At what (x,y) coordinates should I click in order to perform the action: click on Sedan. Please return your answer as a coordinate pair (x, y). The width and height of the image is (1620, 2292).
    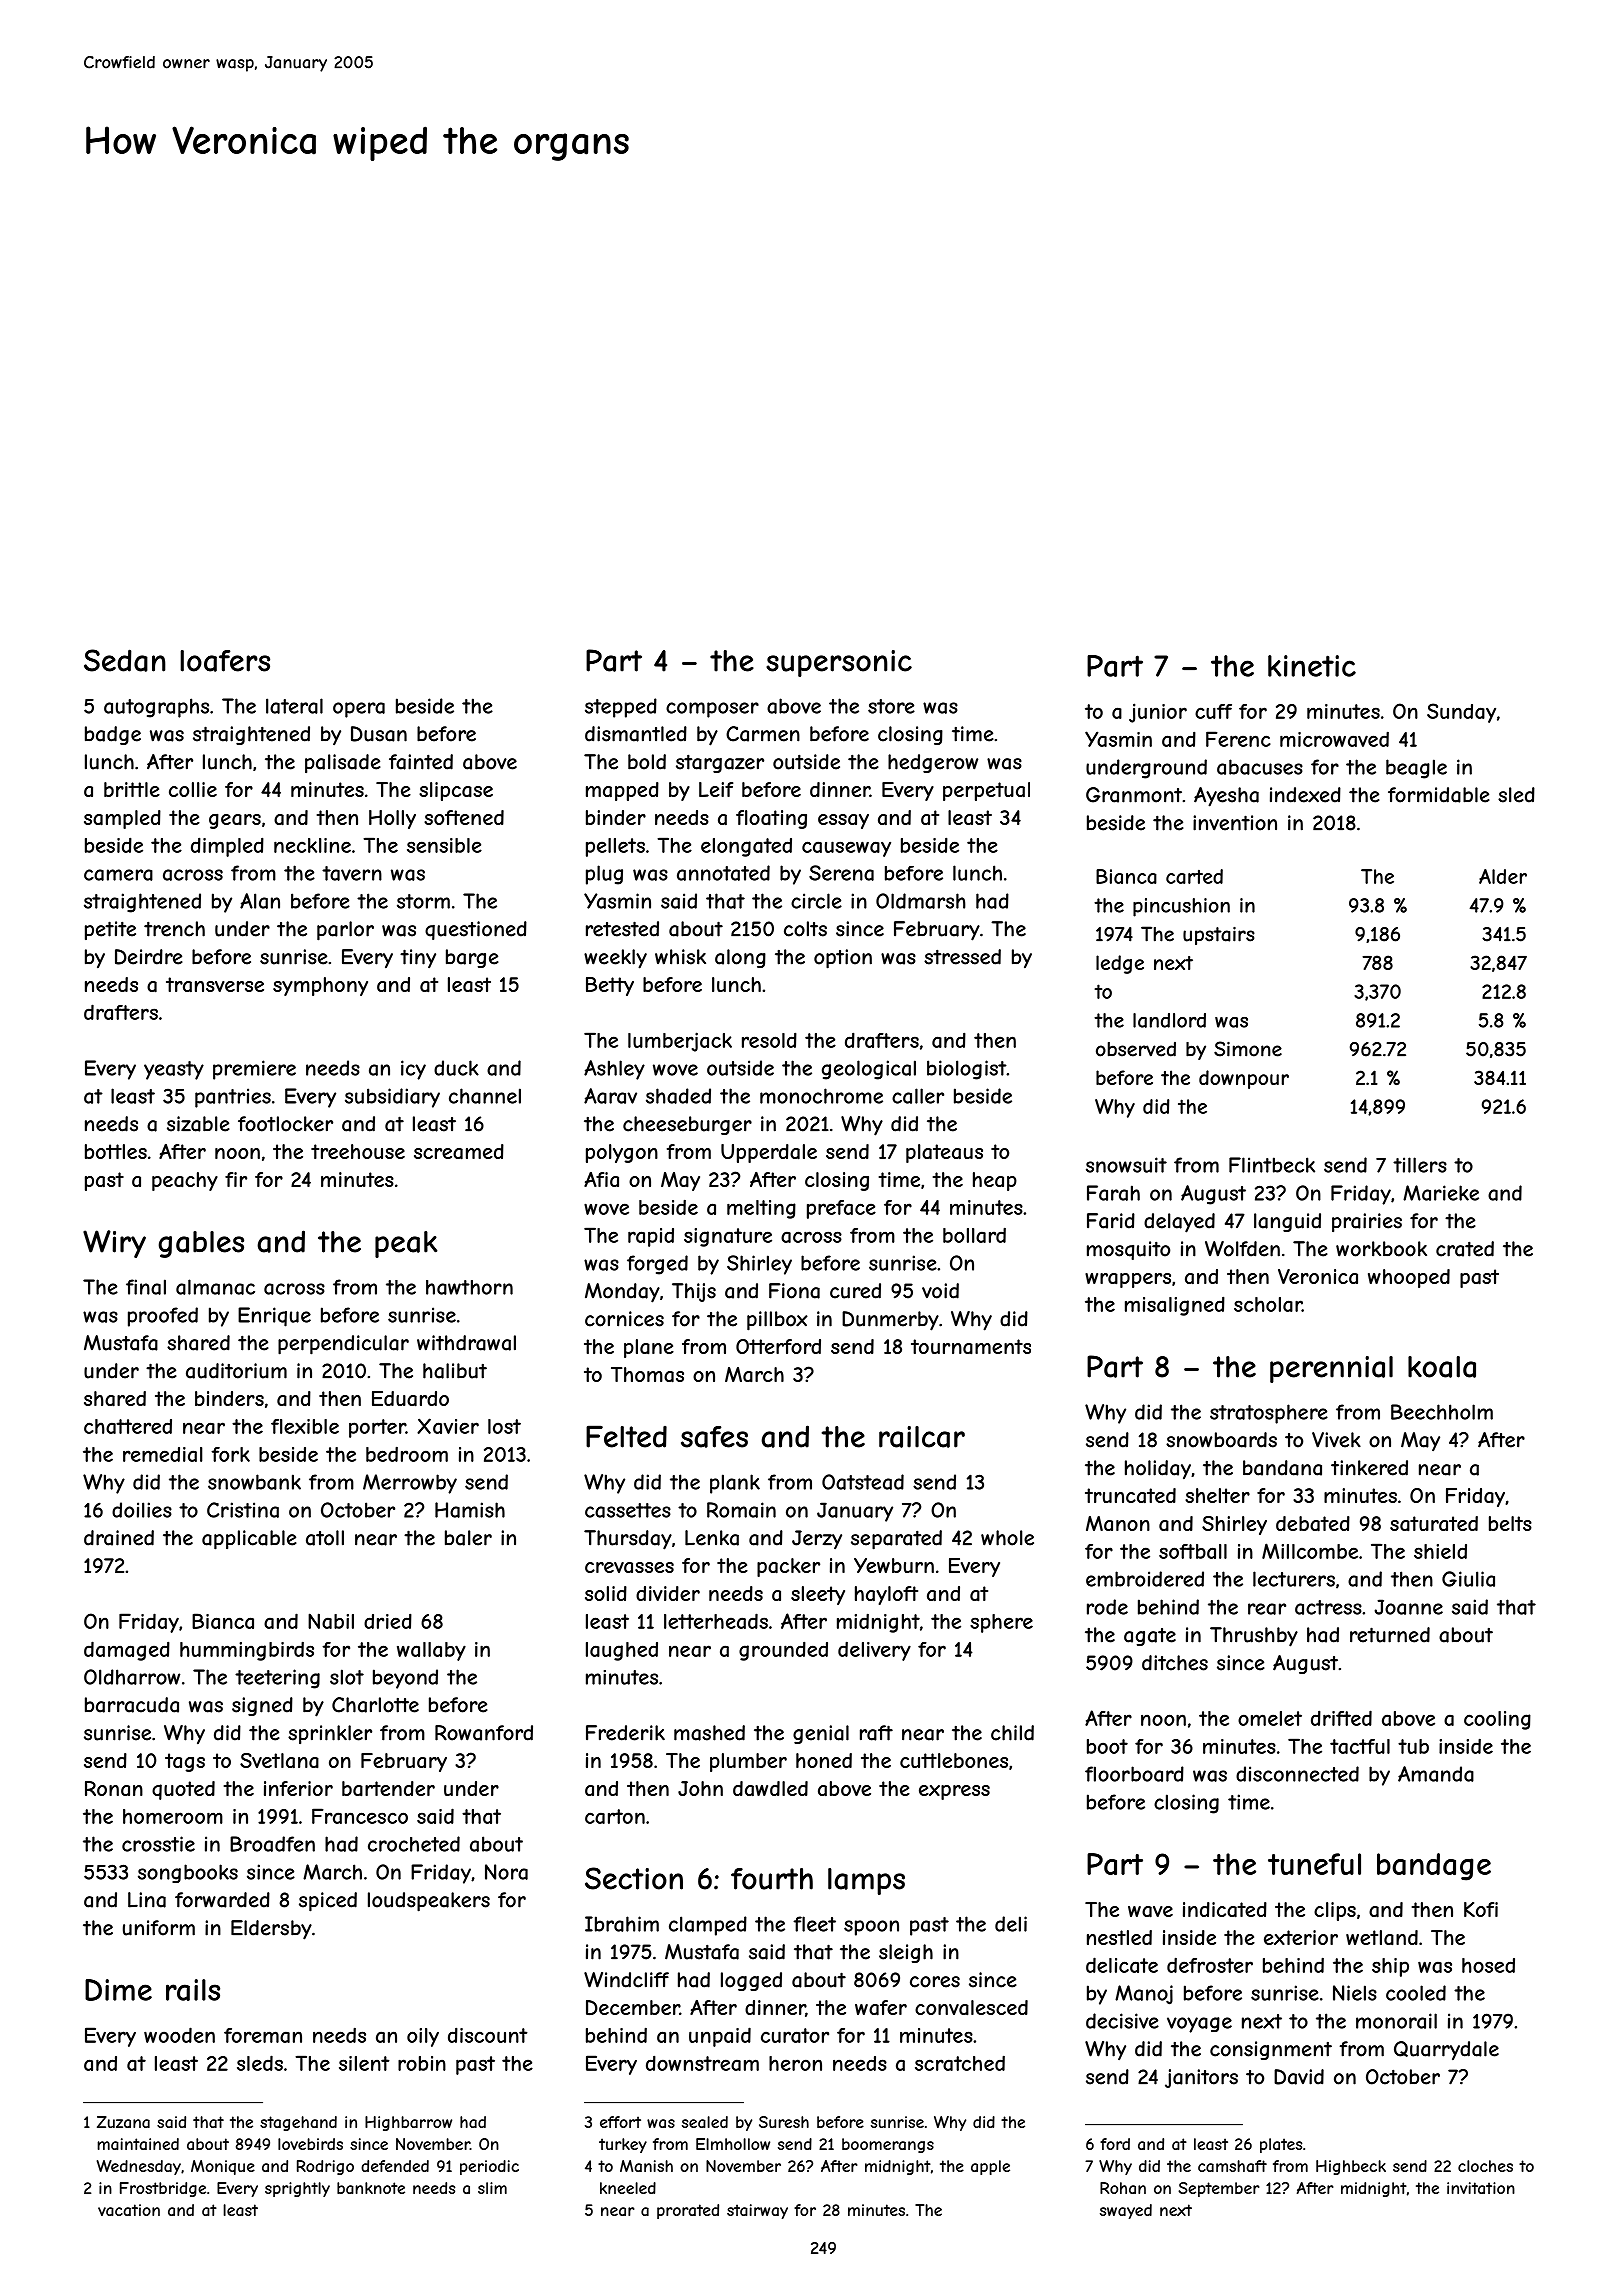
    Looking at the image, I should click on (125, 660).
